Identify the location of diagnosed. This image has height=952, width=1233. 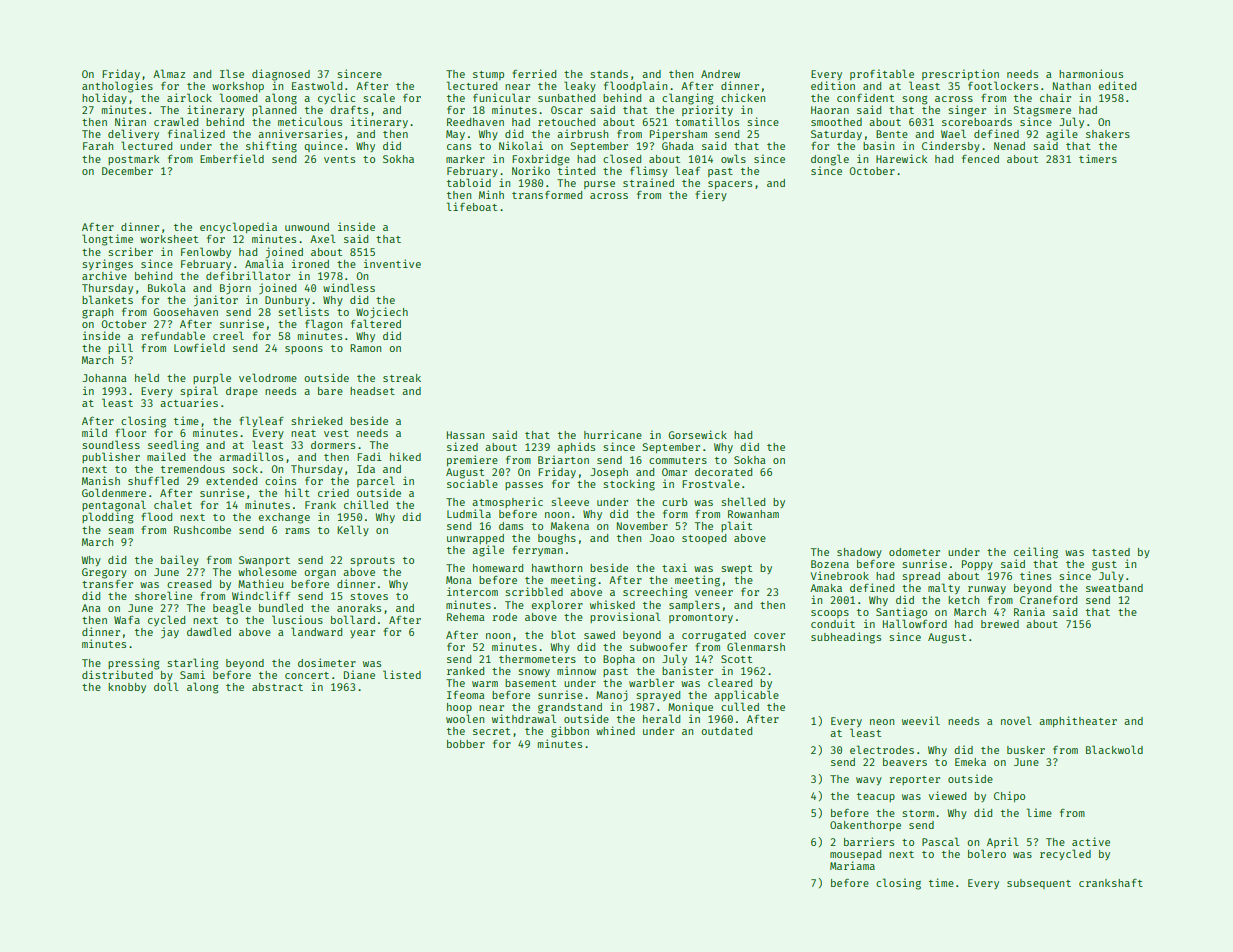
(281, 75).
